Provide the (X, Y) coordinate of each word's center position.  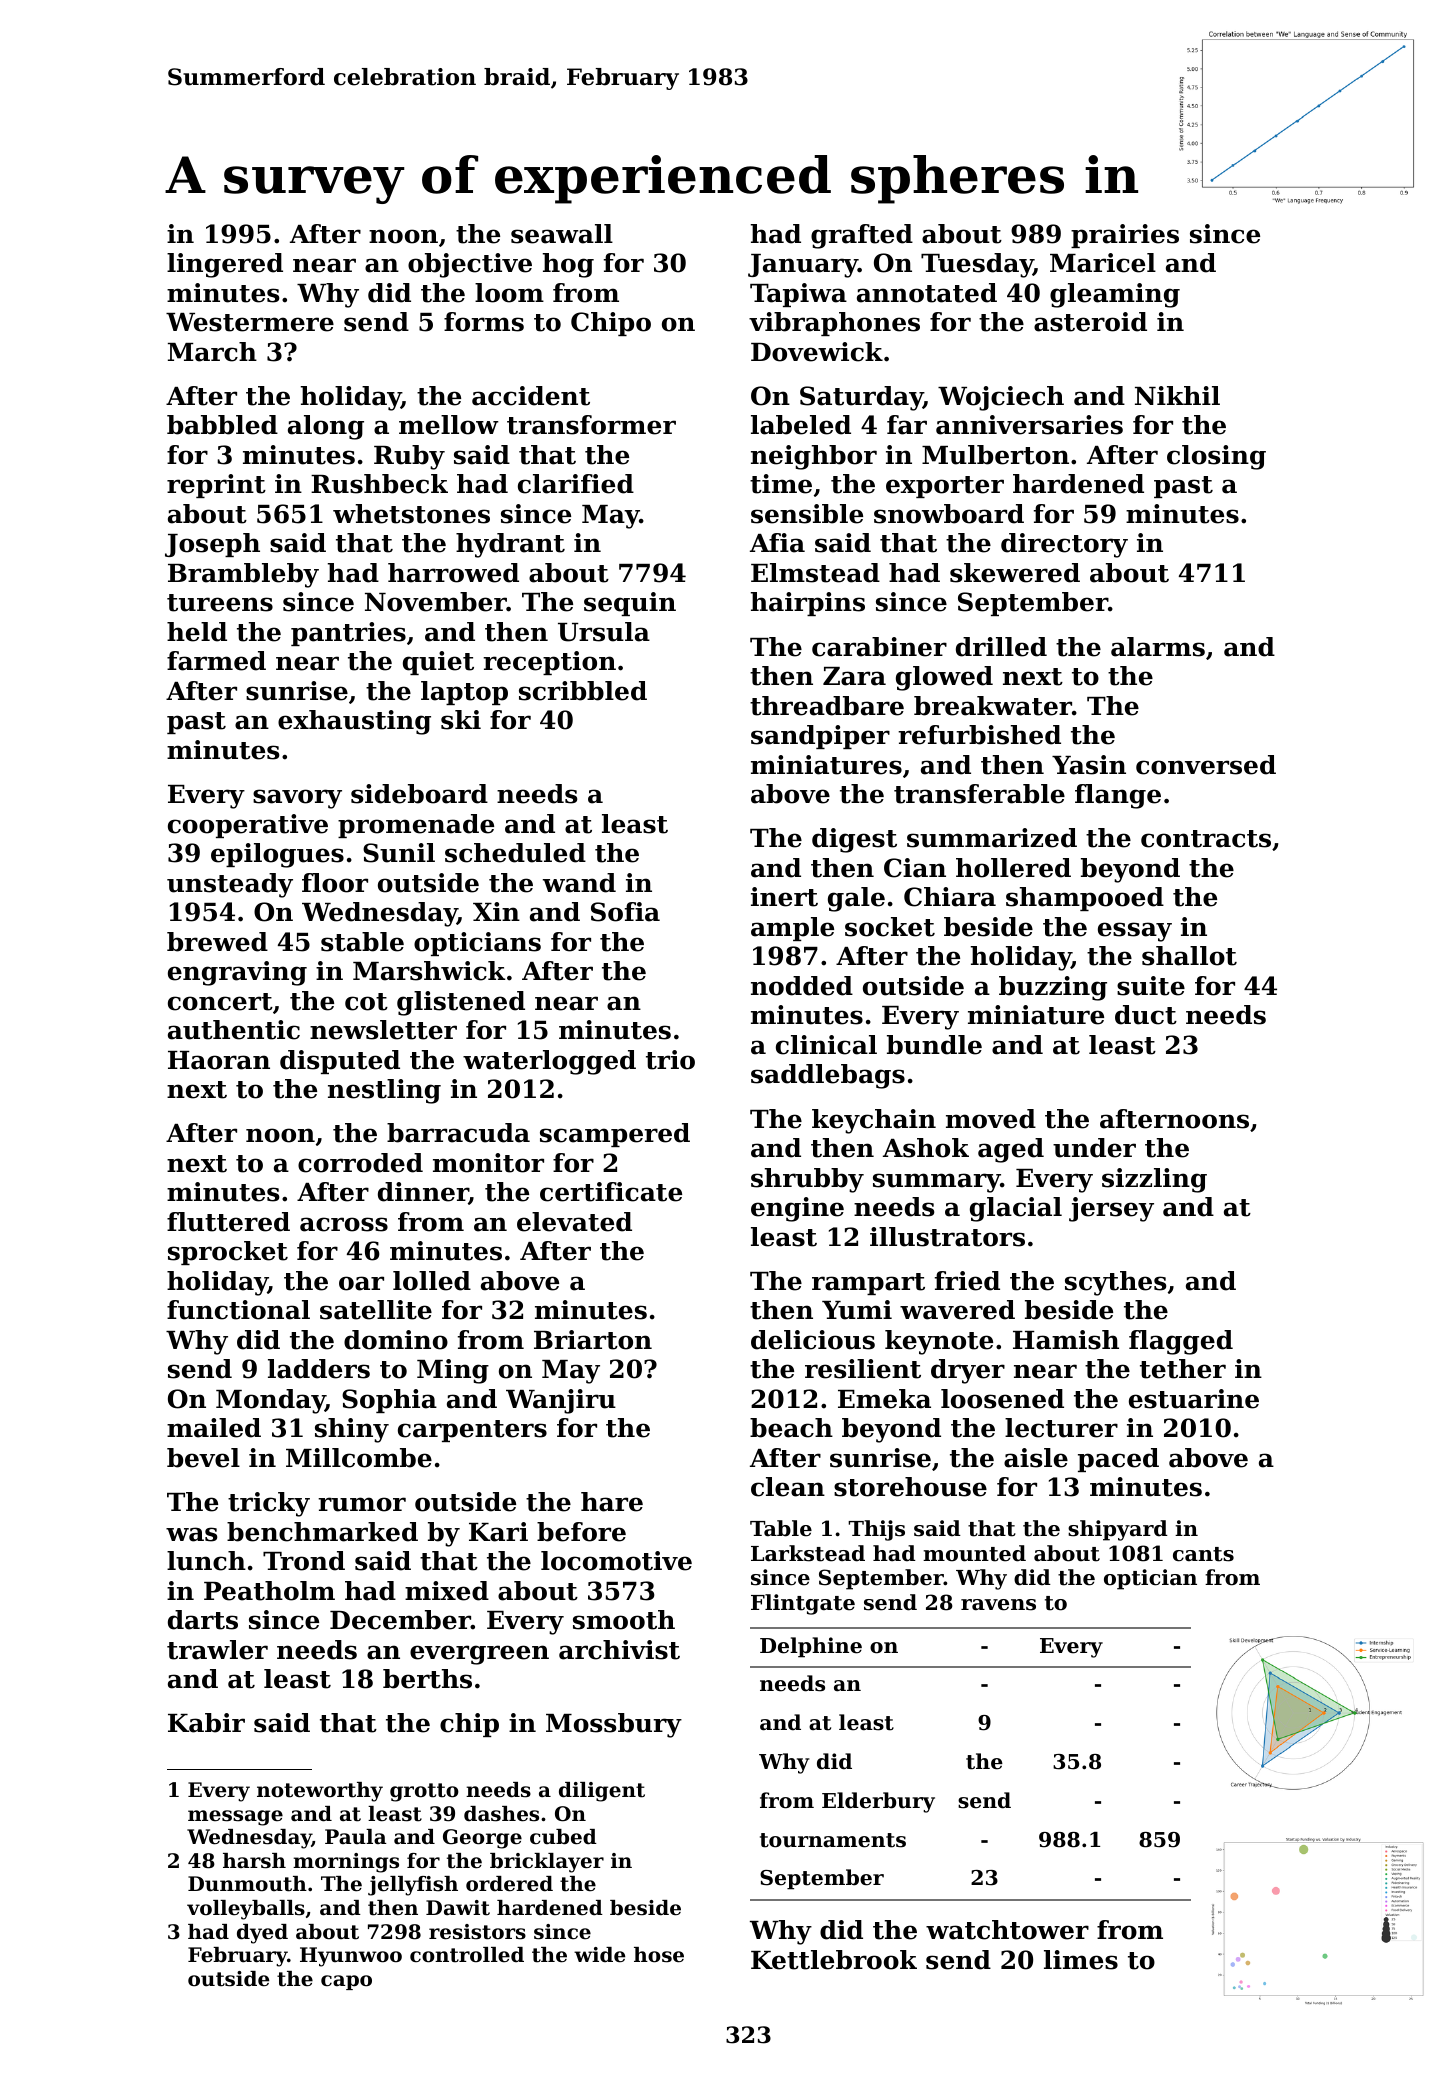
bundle (934, 1045)
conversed (1206, 765)
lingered (225, 265)
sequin (630, 604)
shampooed (1085, 899)
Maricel (1103, 263)
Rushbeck (379, 484)
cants (1203, 1554)
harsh (254, 1861)
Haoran (219, 1060)
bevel (203, 1458)
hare (612, 1502)
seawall (562, 234)
